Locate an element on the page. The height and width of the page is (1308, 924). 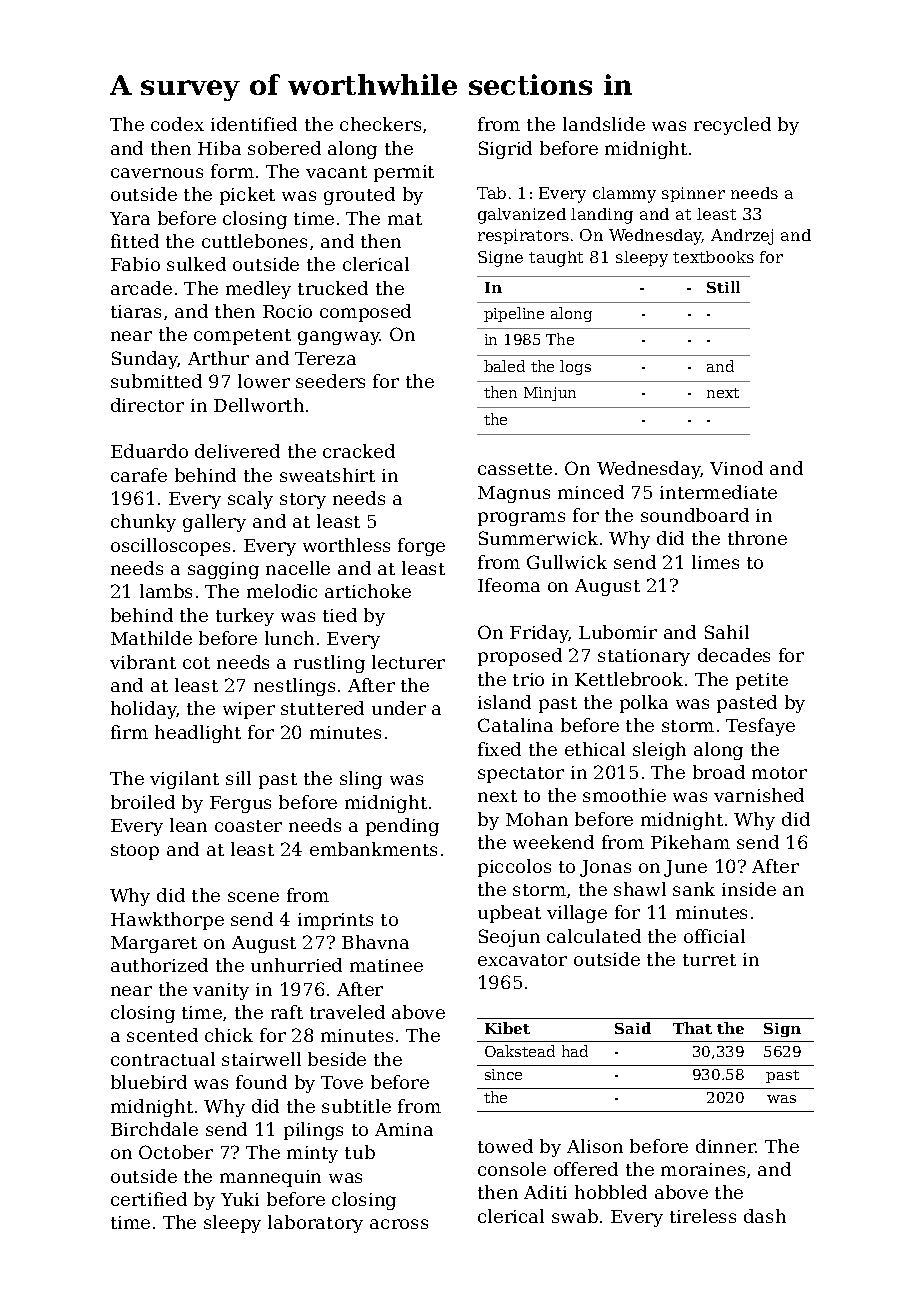
scaly is located at coordinates (250, 500).
